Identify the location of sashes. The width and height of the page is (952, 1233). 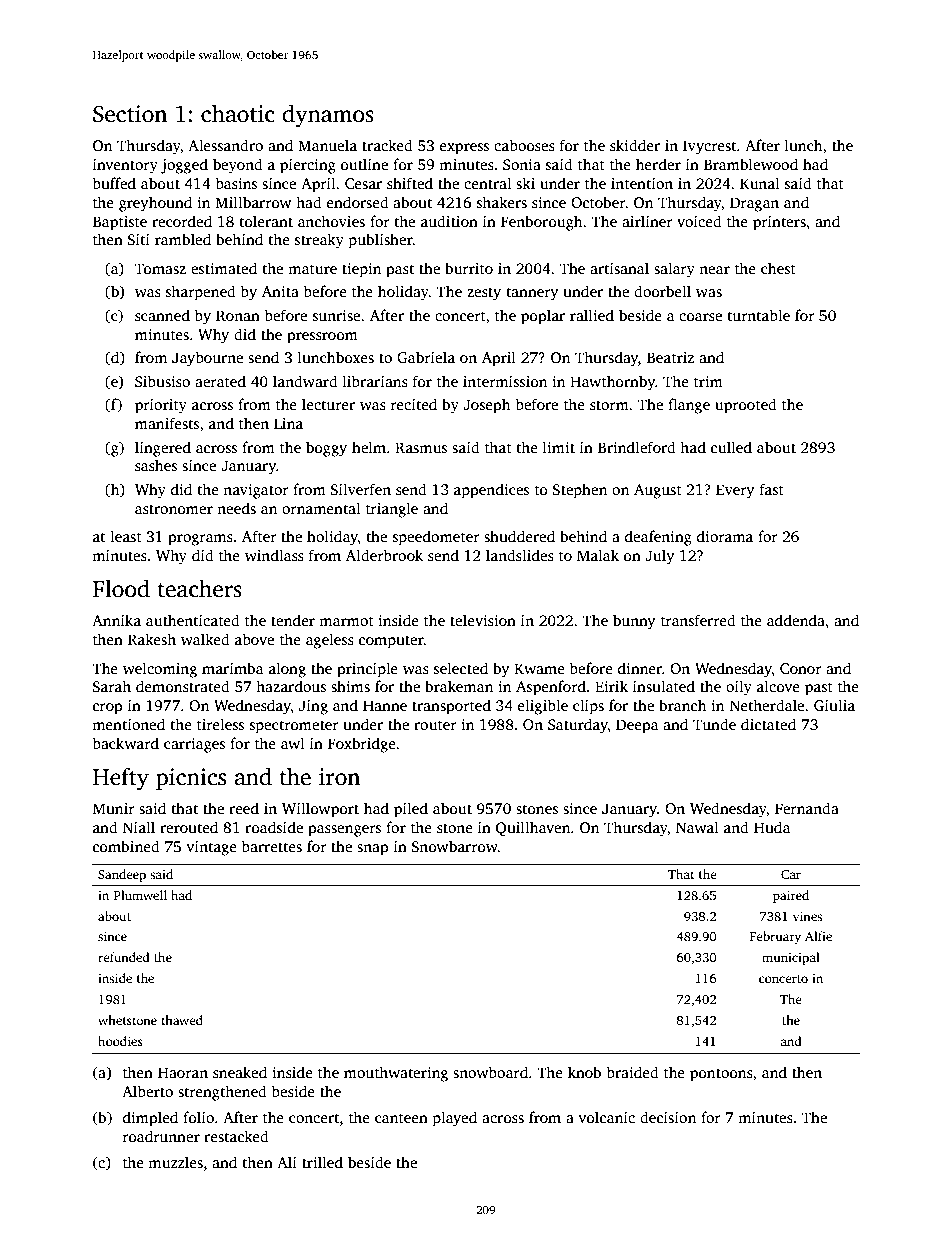
(156, 465).
